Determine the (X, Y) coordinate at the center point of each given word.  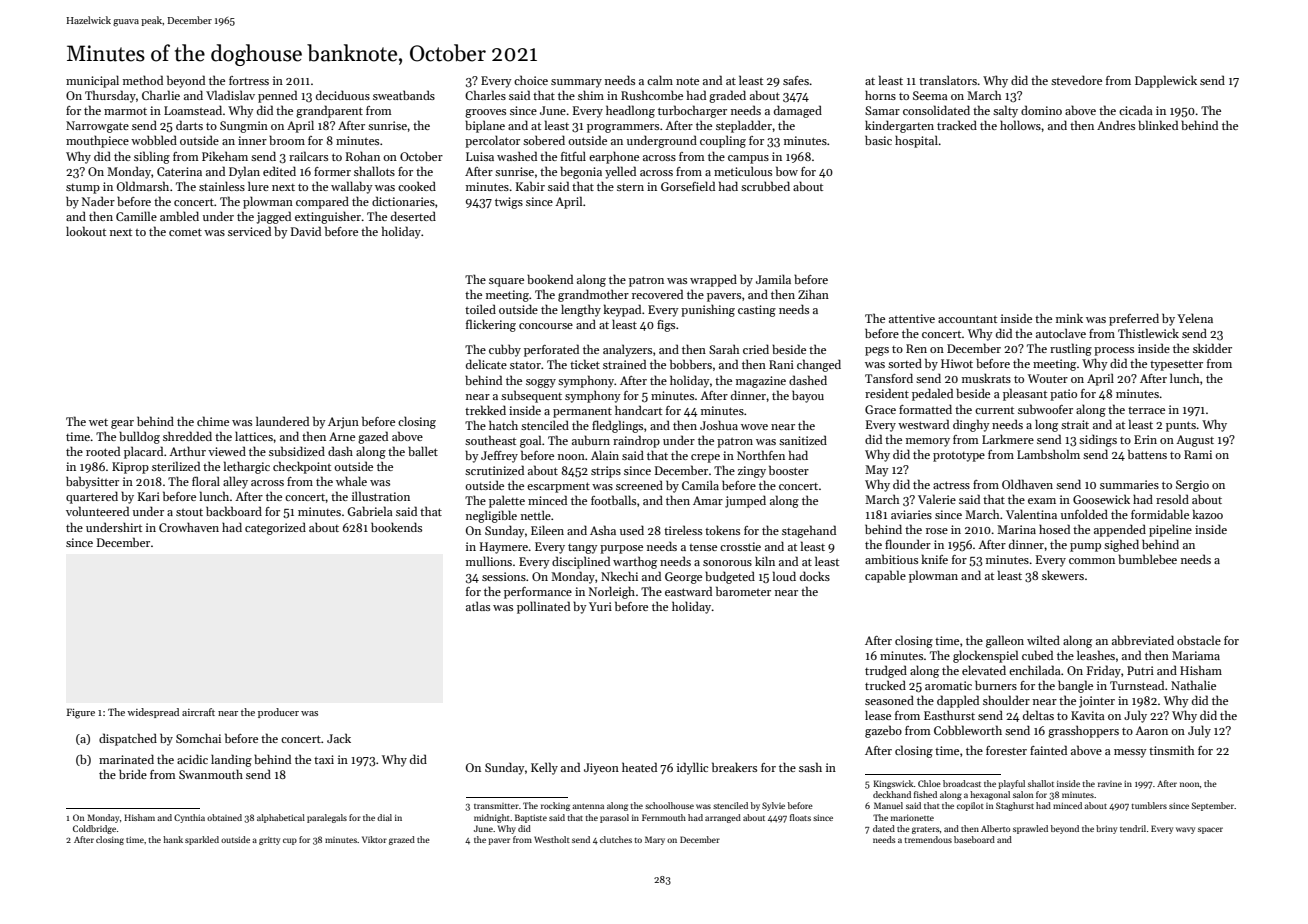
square (506, 282)
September (1213, 806)
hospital (916, 141)
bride (133, 774)
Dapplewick (1166, 81)
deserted (413, 216)
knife (934, 559)
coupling (723, 141)
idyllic (692, 768)
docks (815, 576)
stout (189, 512)
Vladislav (230, 95)
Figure (81, 713)
